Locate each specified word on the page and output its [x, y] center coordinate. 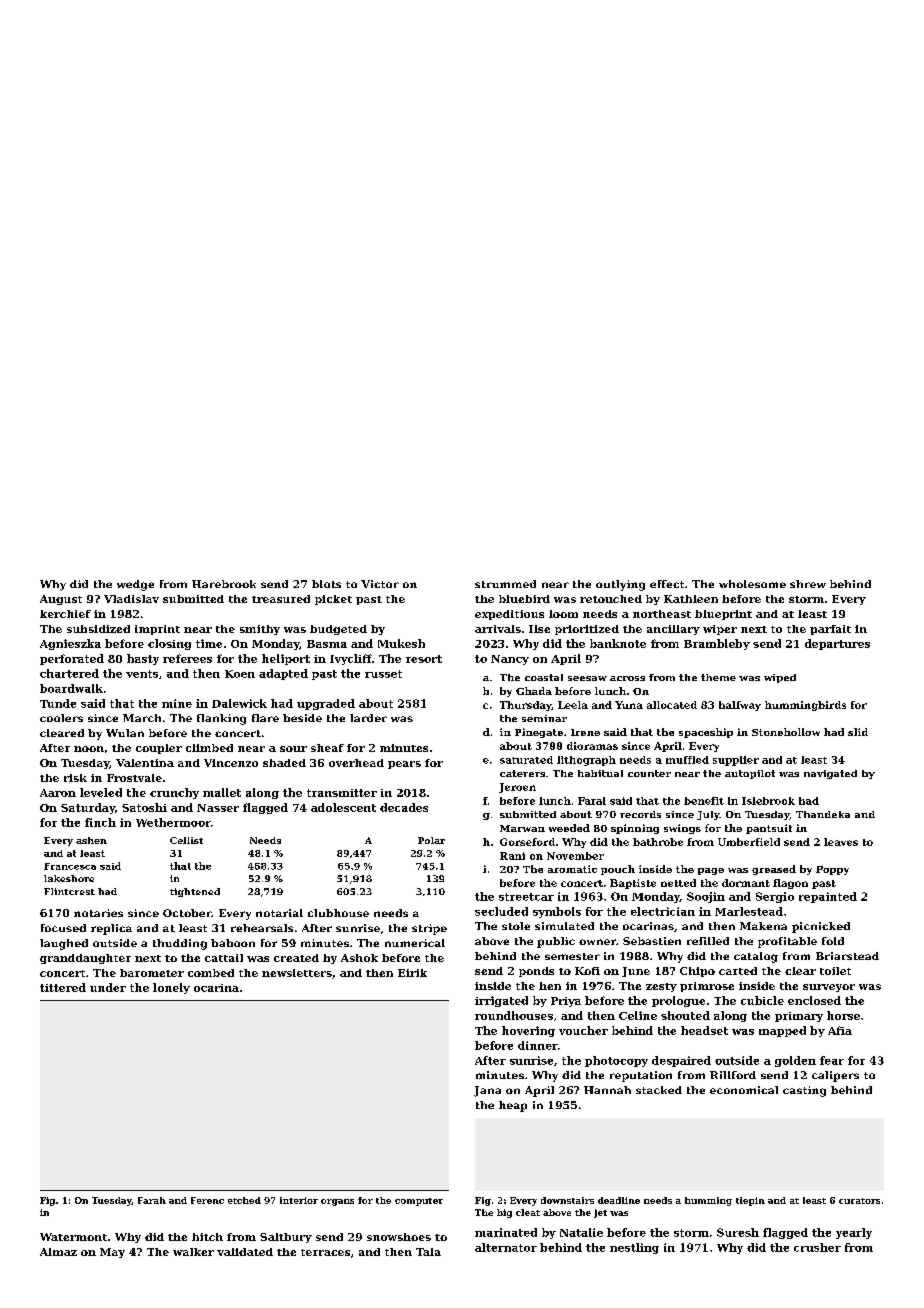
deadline [619, 1200]
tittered [63, 987]
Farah [152, 1200]
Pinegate [539, 733]
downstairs [567, 1200]
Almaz [58, 1252]
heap [513, 1106]
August [61, 600]
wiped [780, 678]
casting [804, 1091]
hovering [528, 1031]
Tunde [58, 703]
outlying [620, 585]
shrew [808, 584]
